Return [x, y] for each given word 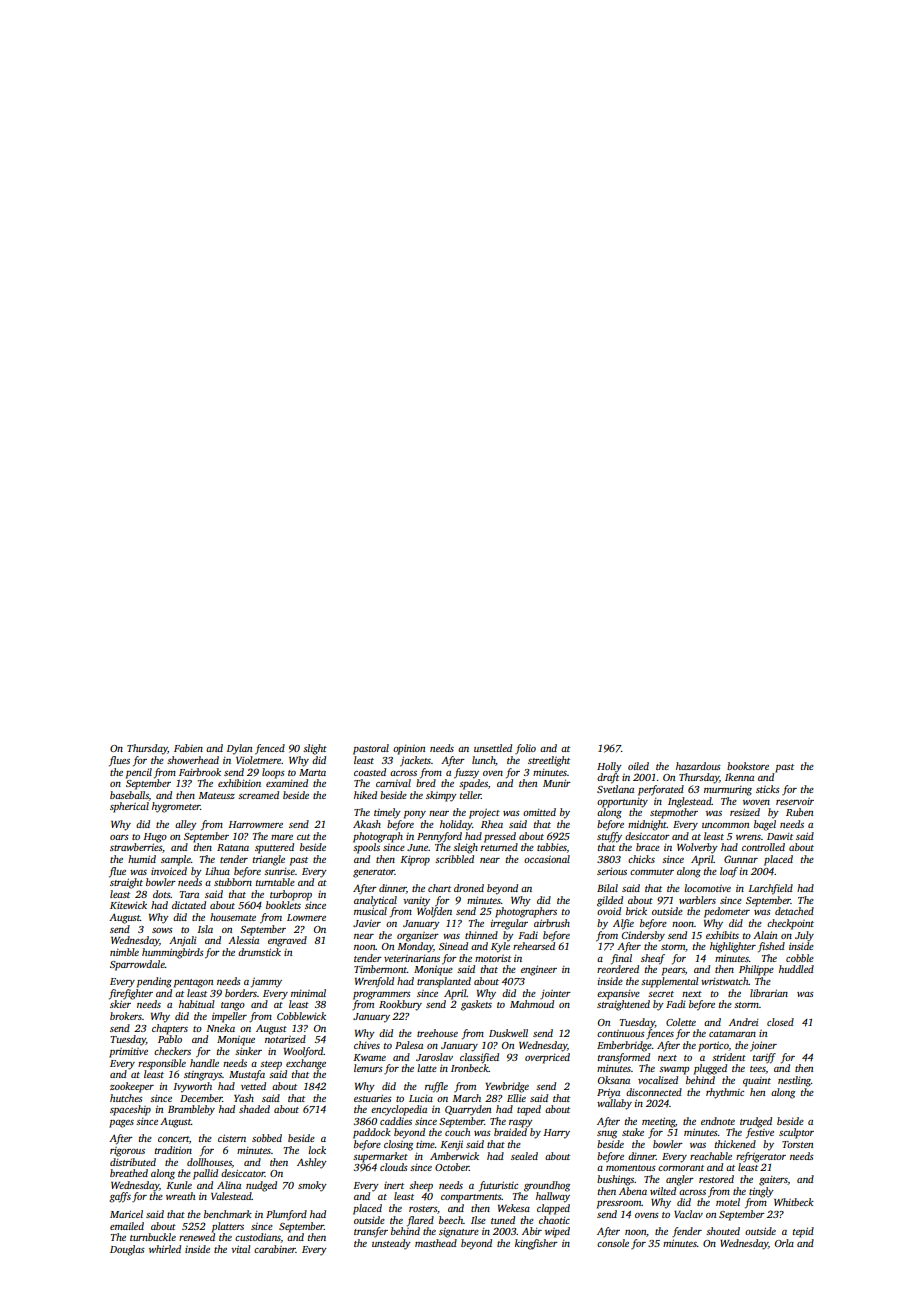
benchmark [228, 1214]
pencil [139, 773]
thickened [735, 1144]
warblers [697, 900]
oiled [638, 766]
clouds [394, 1167]
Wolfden [434, 912]
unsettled [493, 748]
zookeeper [132, 1087]
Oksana [614, 1080]
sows [162, 930]
